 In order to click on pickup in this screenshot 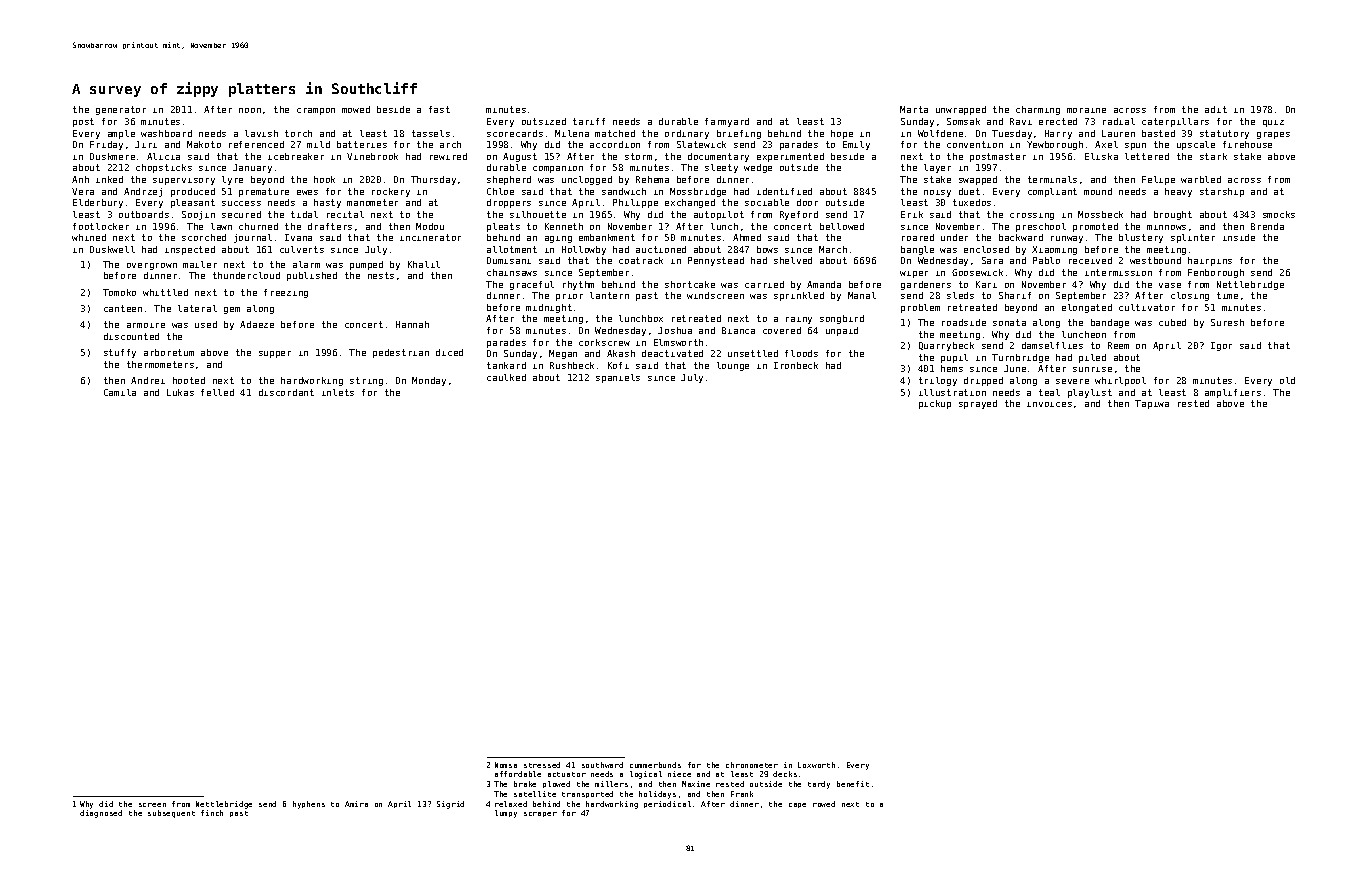, I will do `click(935, 404)`.
